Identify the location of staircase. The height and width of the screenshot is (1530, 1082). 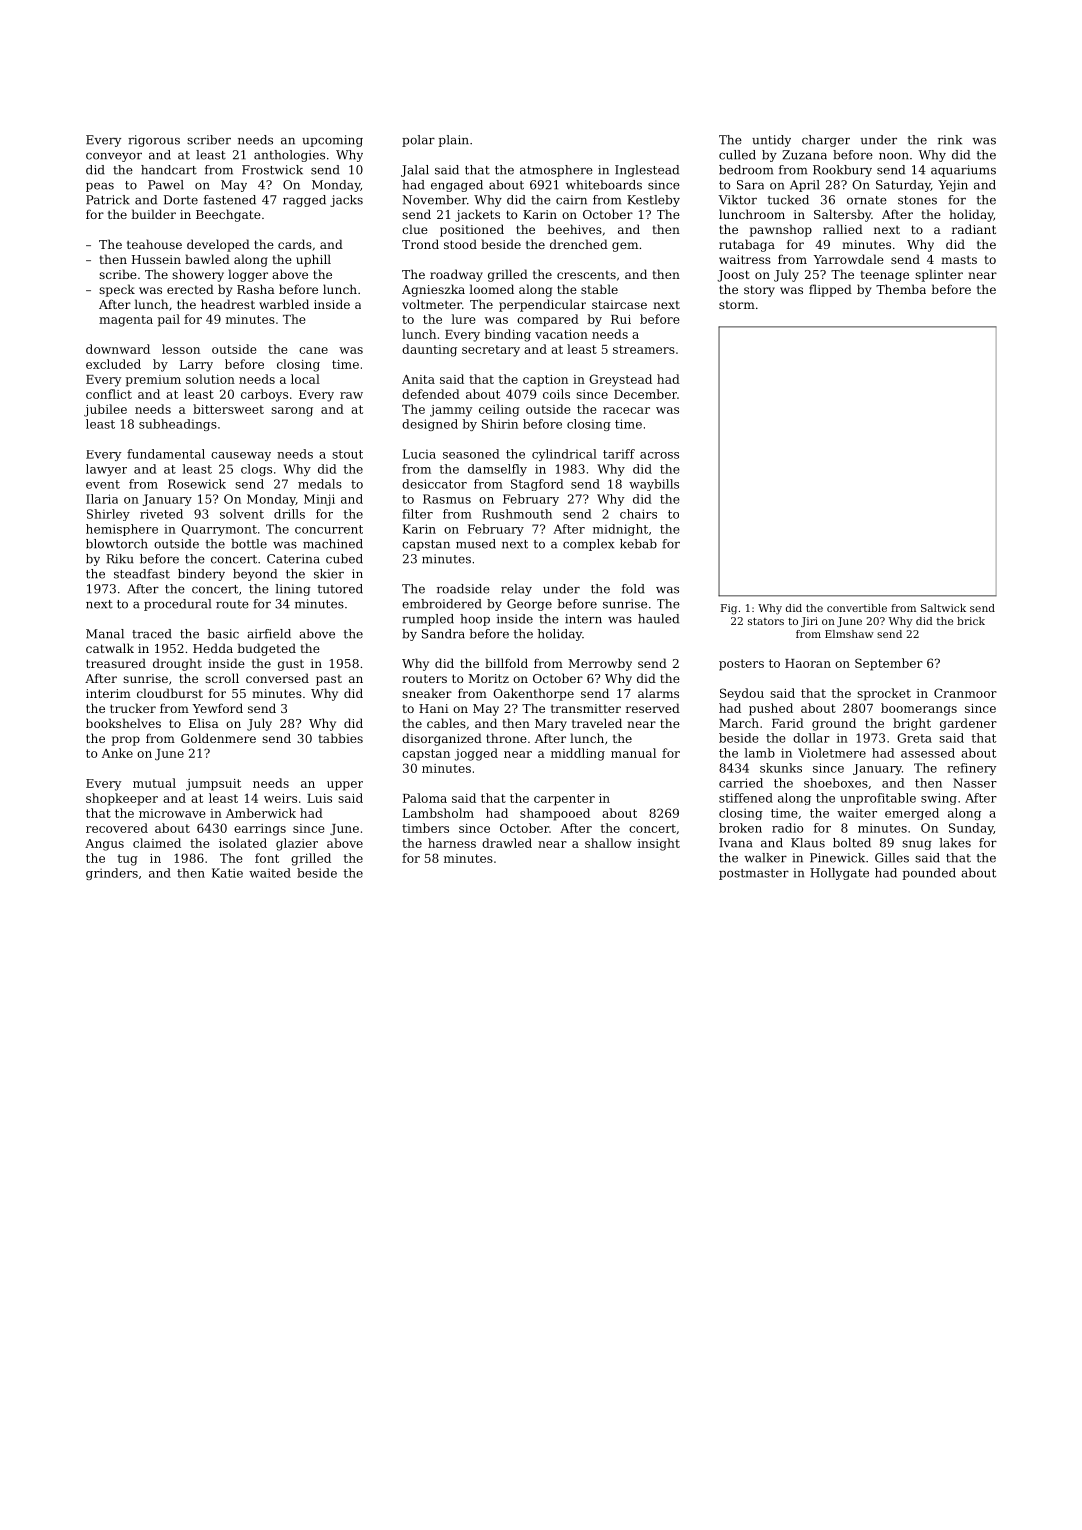
(619, 304).
